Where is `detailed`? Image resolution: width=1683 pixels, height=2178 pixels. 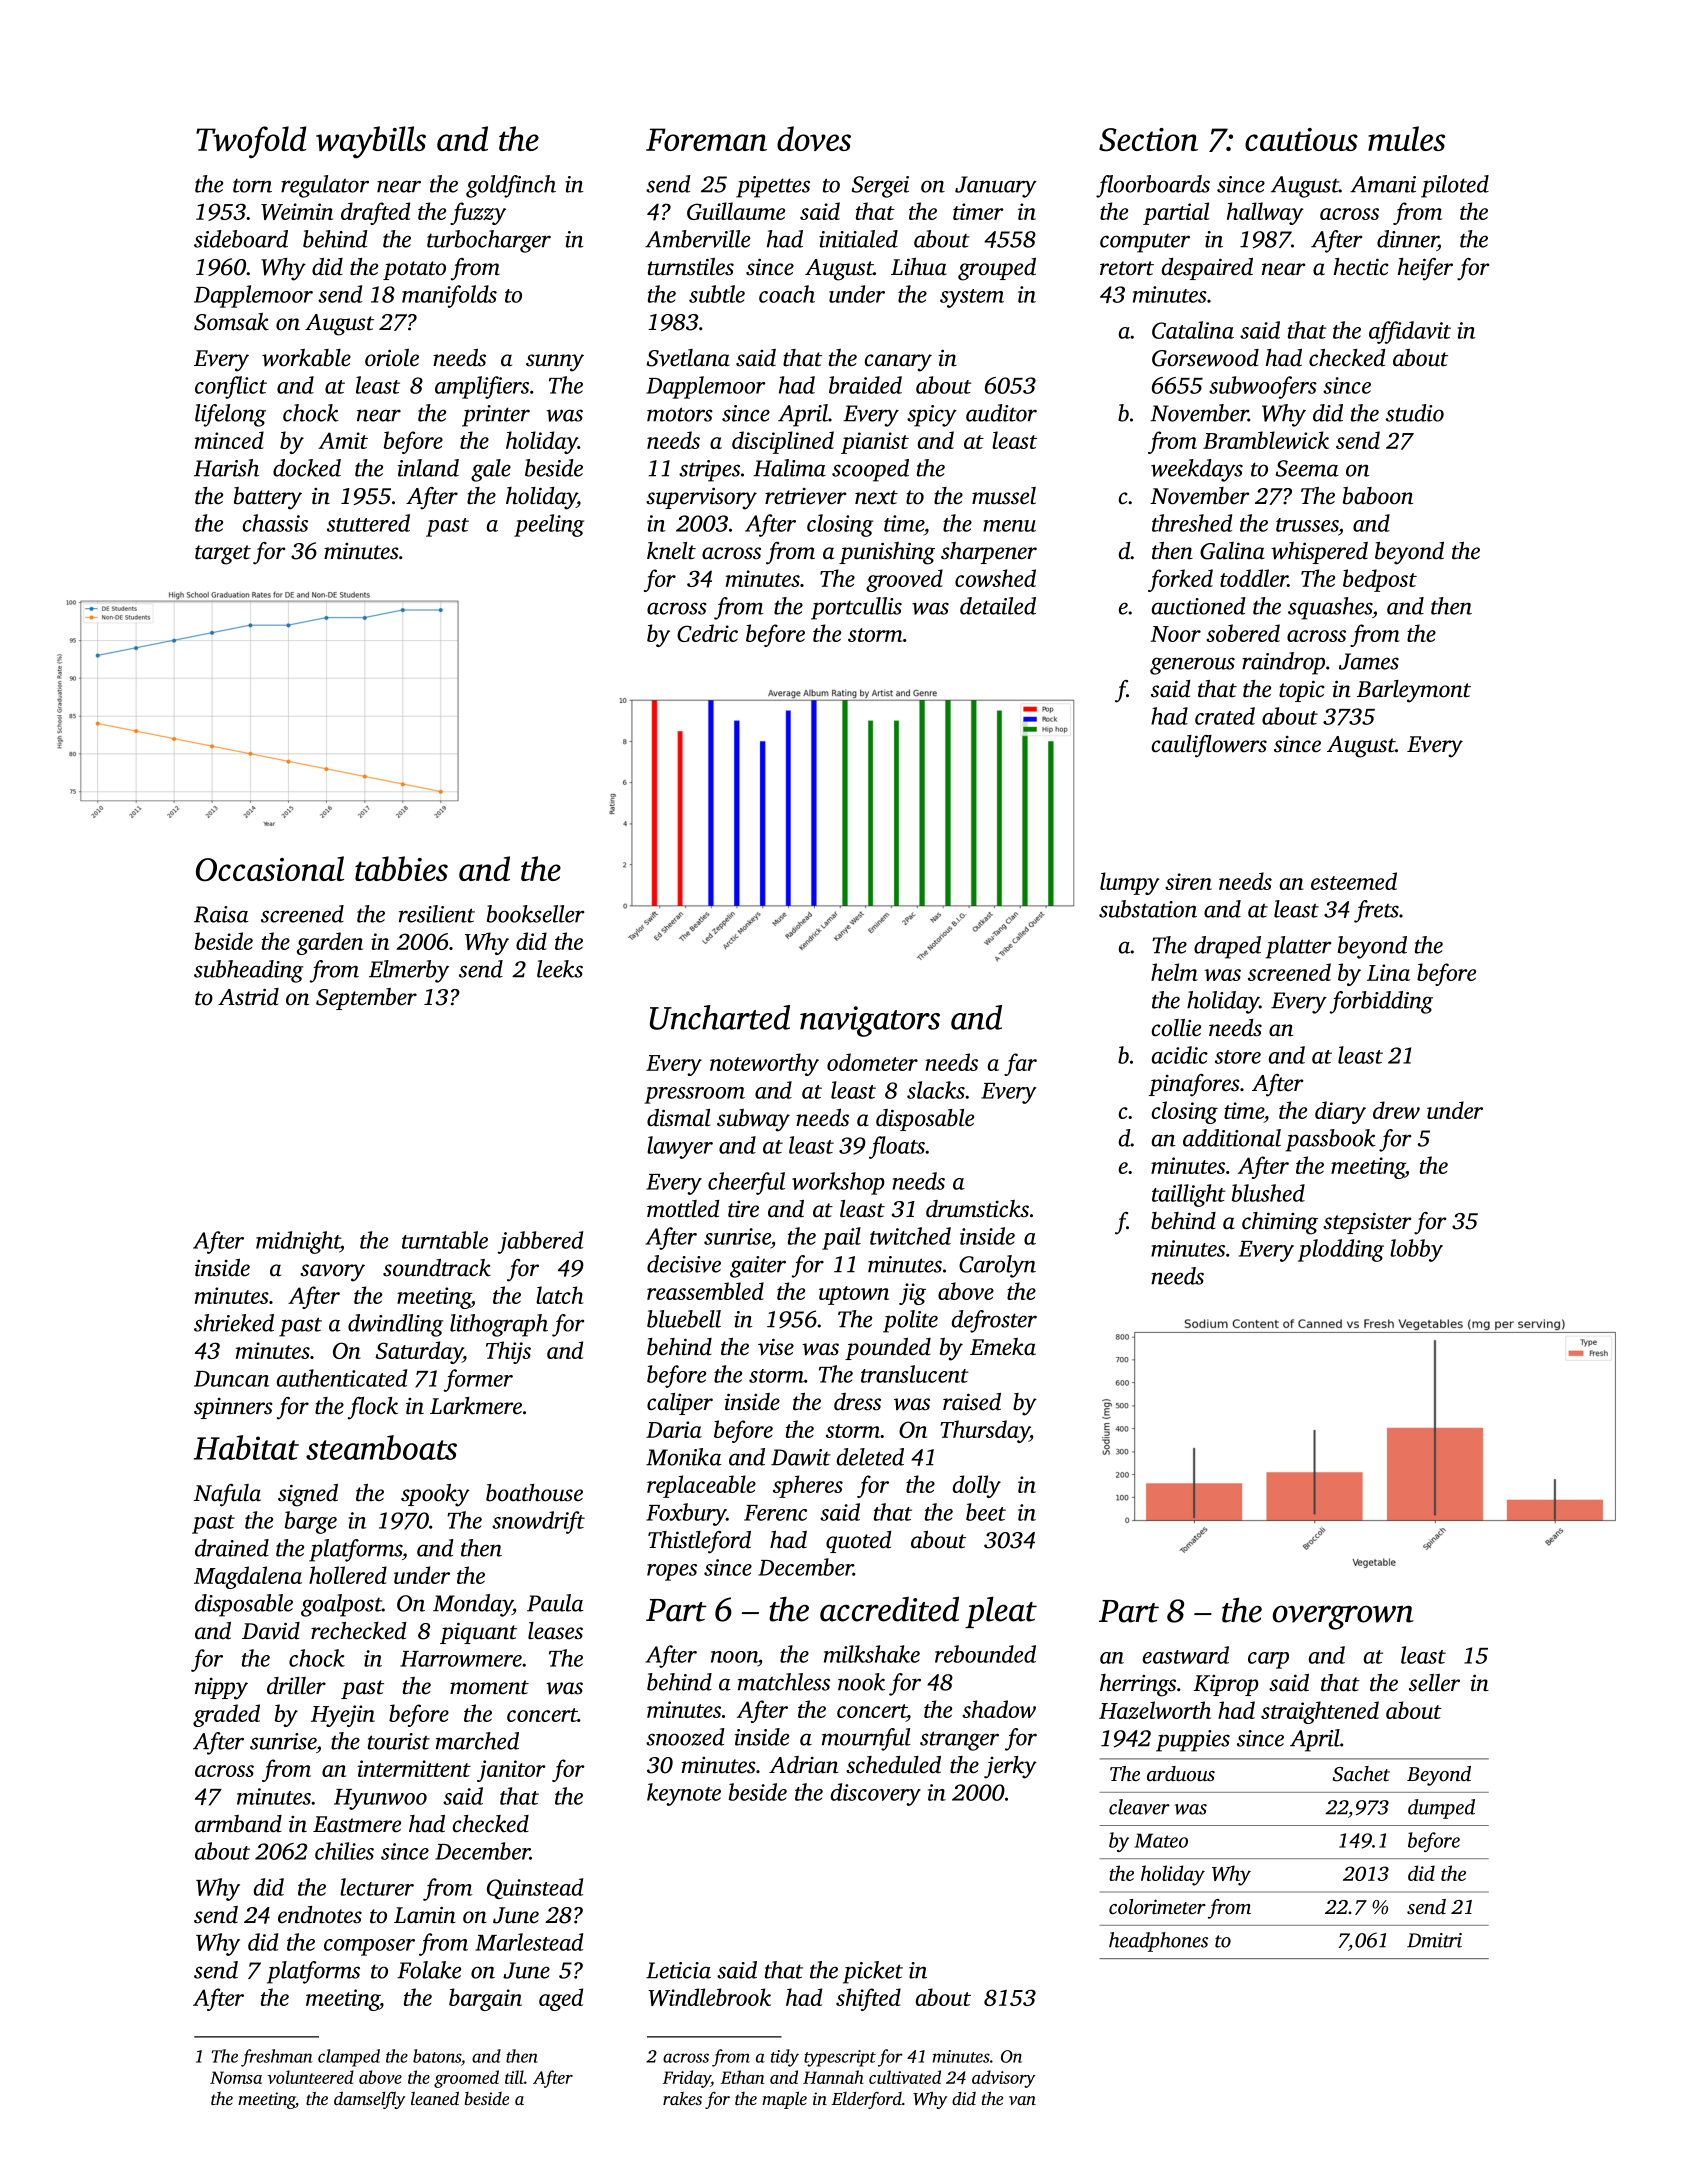 detailed is located at coordinates (998, 606).
